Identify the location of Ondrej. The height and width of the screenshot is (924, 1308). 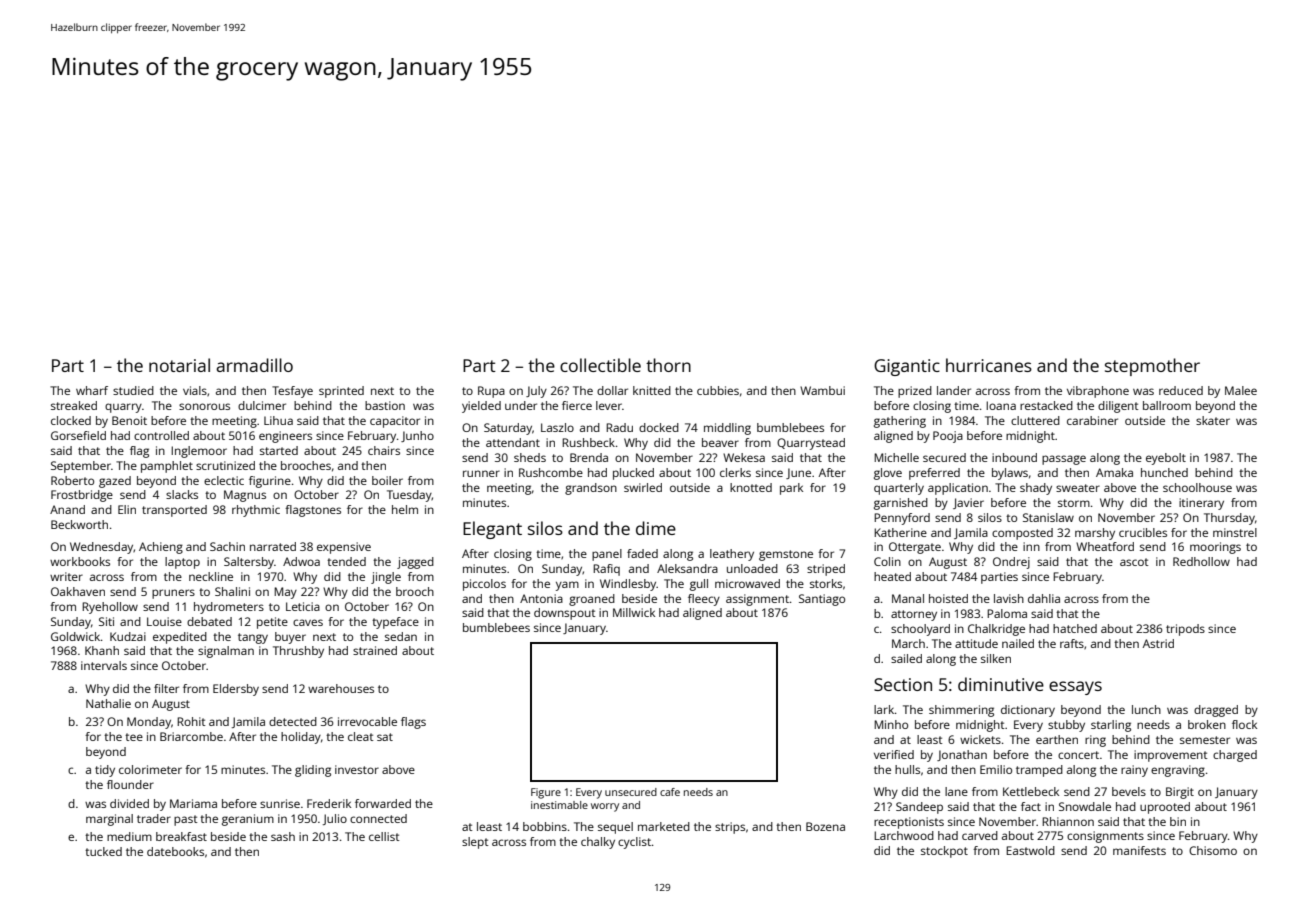
(1011, 563).
